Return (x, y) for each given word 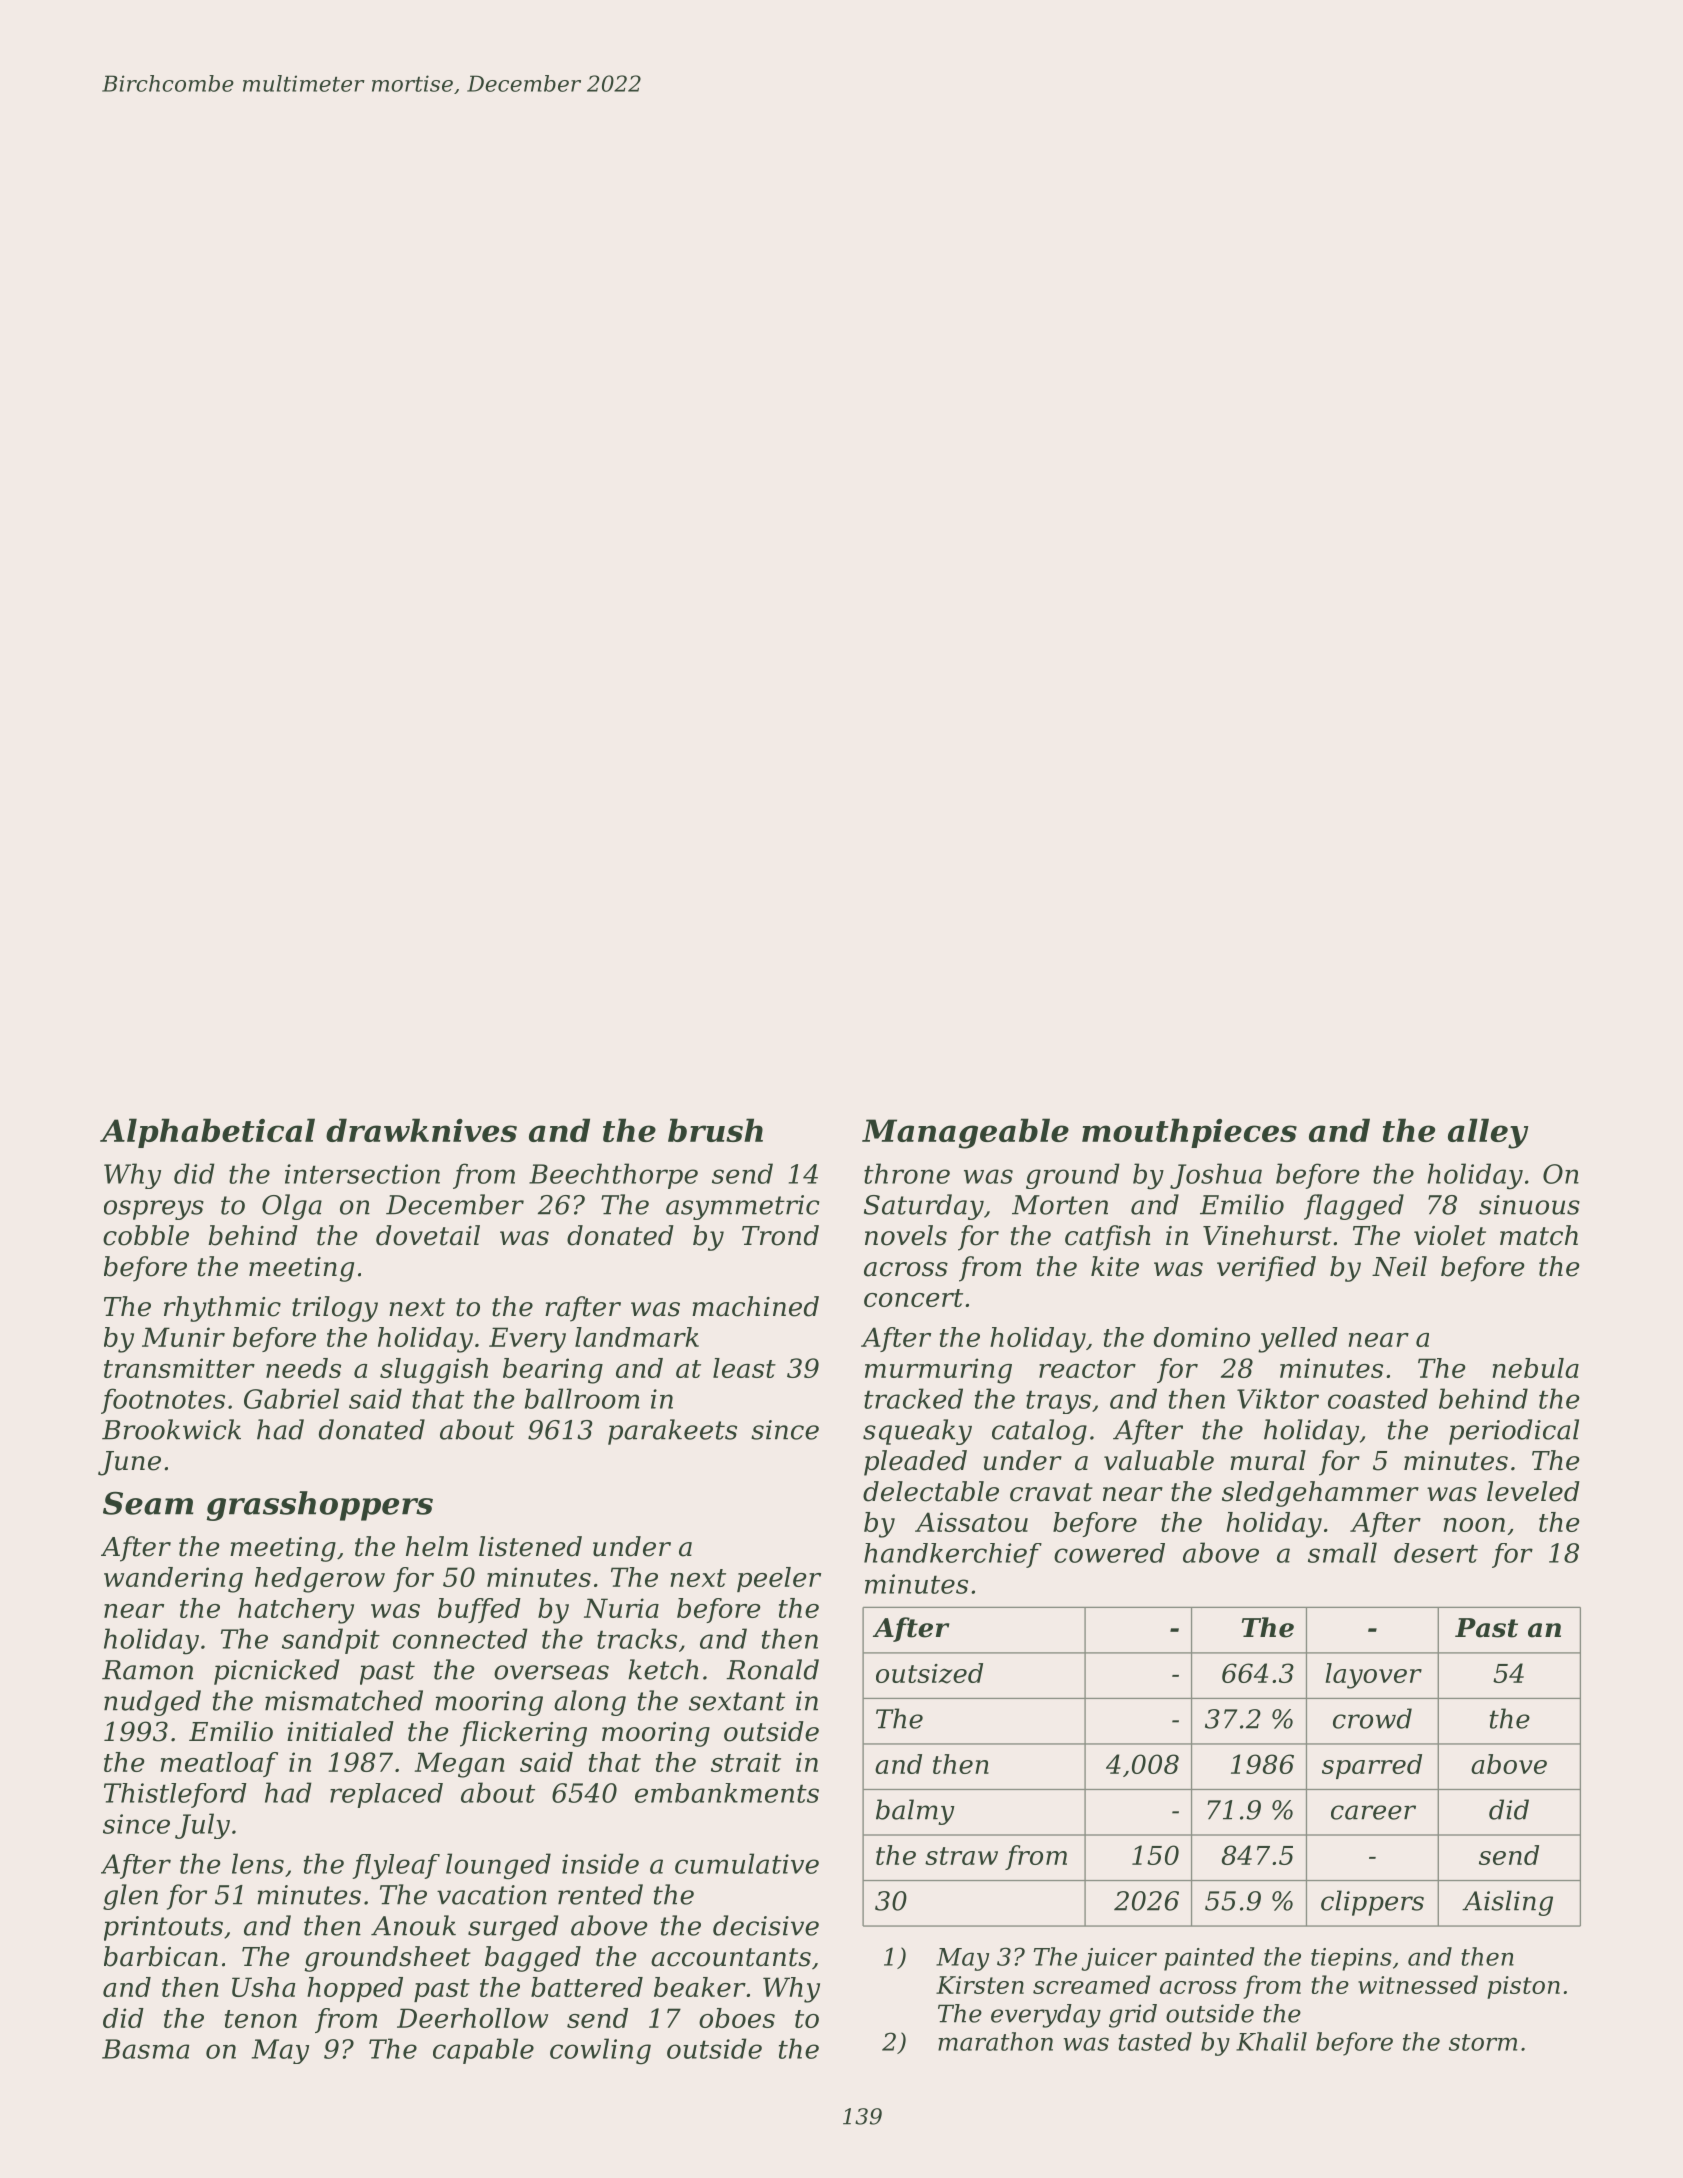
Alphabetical (207, 1133)
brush (715, 1130)
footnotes (163, 1401)
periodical (1514, 1432)
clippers (1372, 1903)
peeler (779, 1579)
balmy (915, 1812)
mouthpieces (1189, 1133)
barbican (161, 1956)
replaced (386, 1795)
